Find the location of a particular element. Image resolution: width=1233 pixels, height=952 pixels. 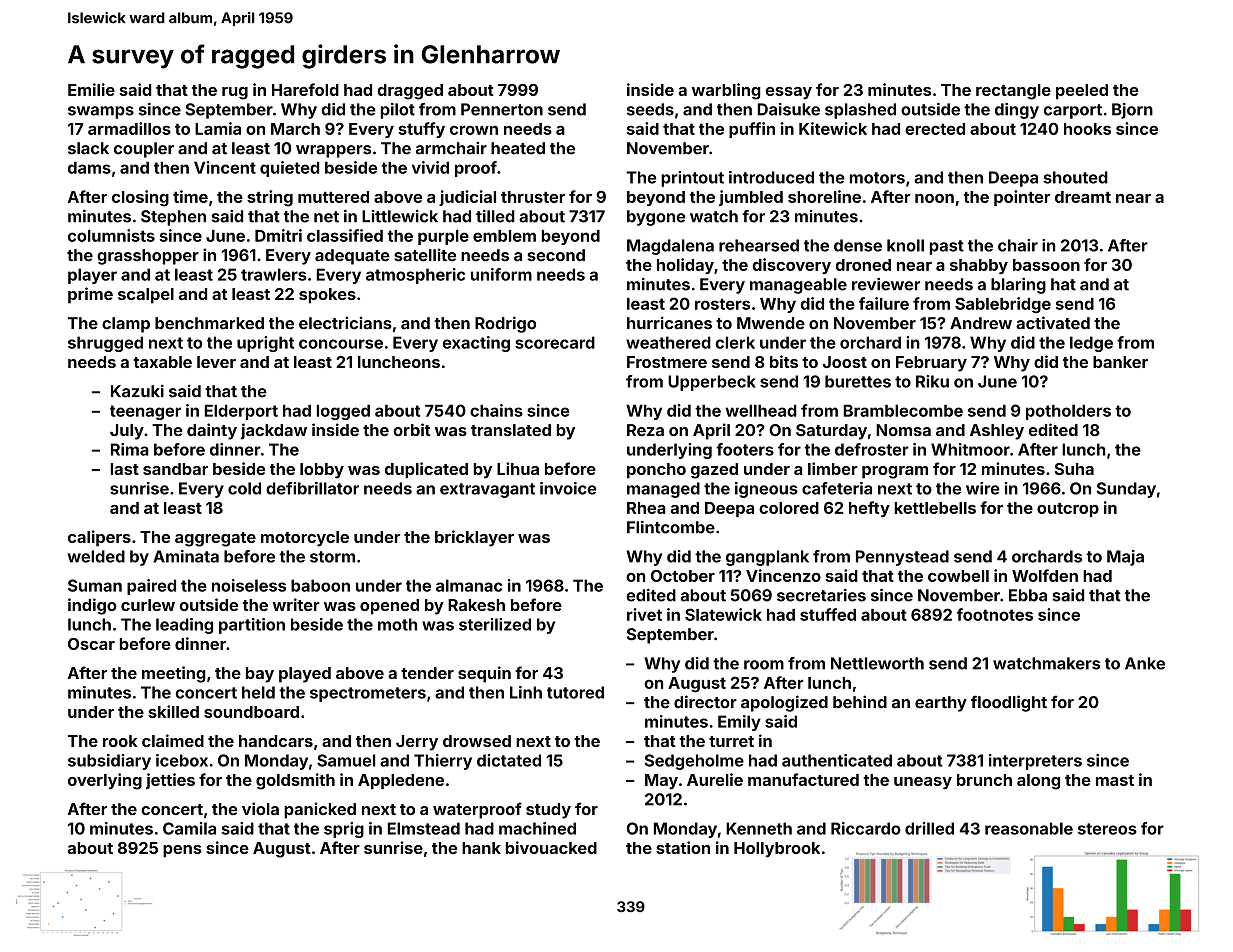

footnotes is located at coordinates (995, 614).
